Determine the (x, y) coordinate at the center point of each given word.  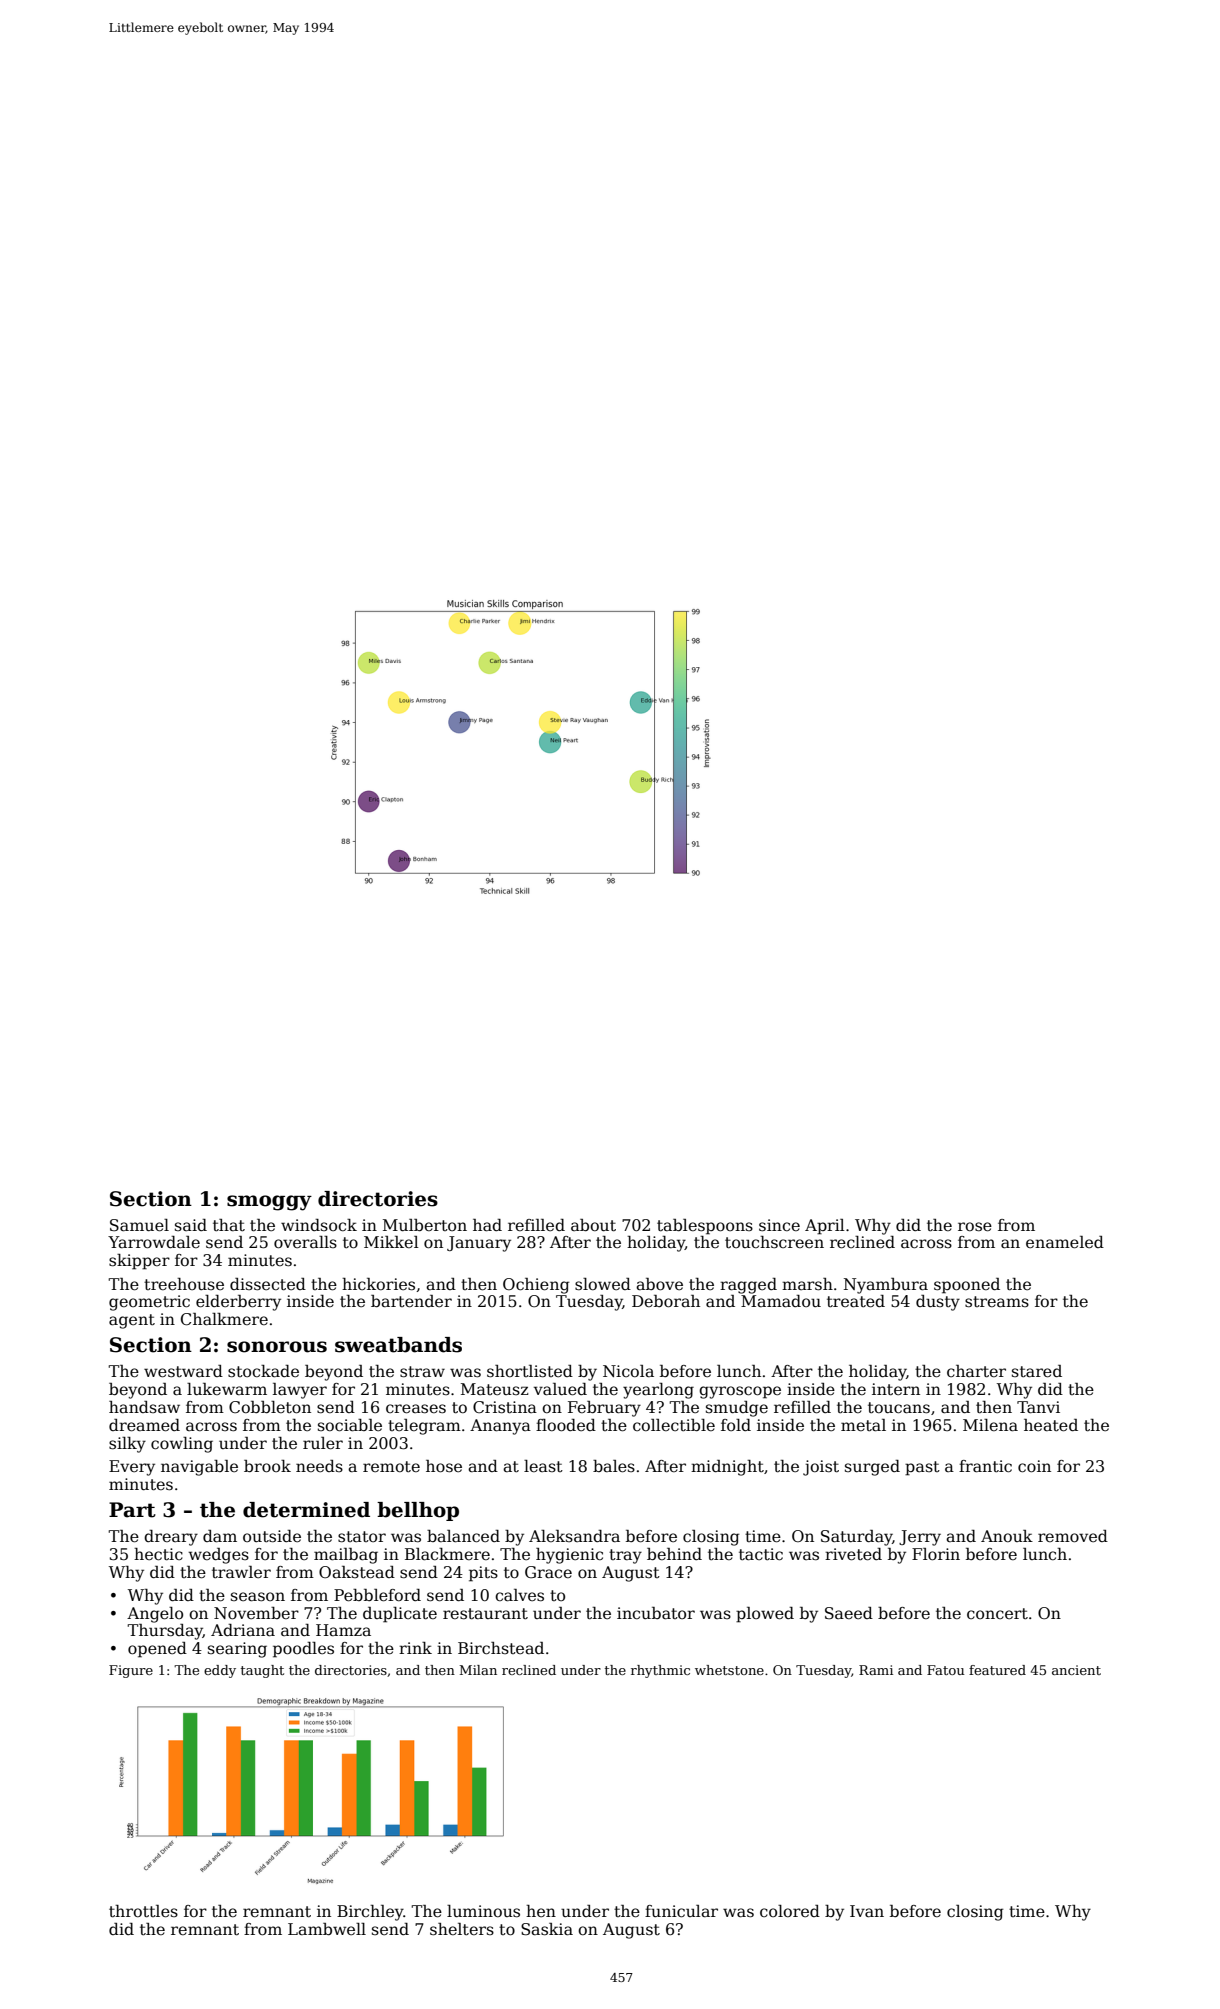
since (779, 1225)
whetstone (729, 1670)
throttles (143, 1911)
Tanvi (1038, 1407)
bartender (411, 1301)
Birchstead (501, 1648)
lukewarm (227, 1389)
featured (997, 1670)
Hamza (343, 1630)
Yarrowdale (154, 1242)
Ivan (867, 1911)
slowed (603, 1284)
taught (262, 1671)
